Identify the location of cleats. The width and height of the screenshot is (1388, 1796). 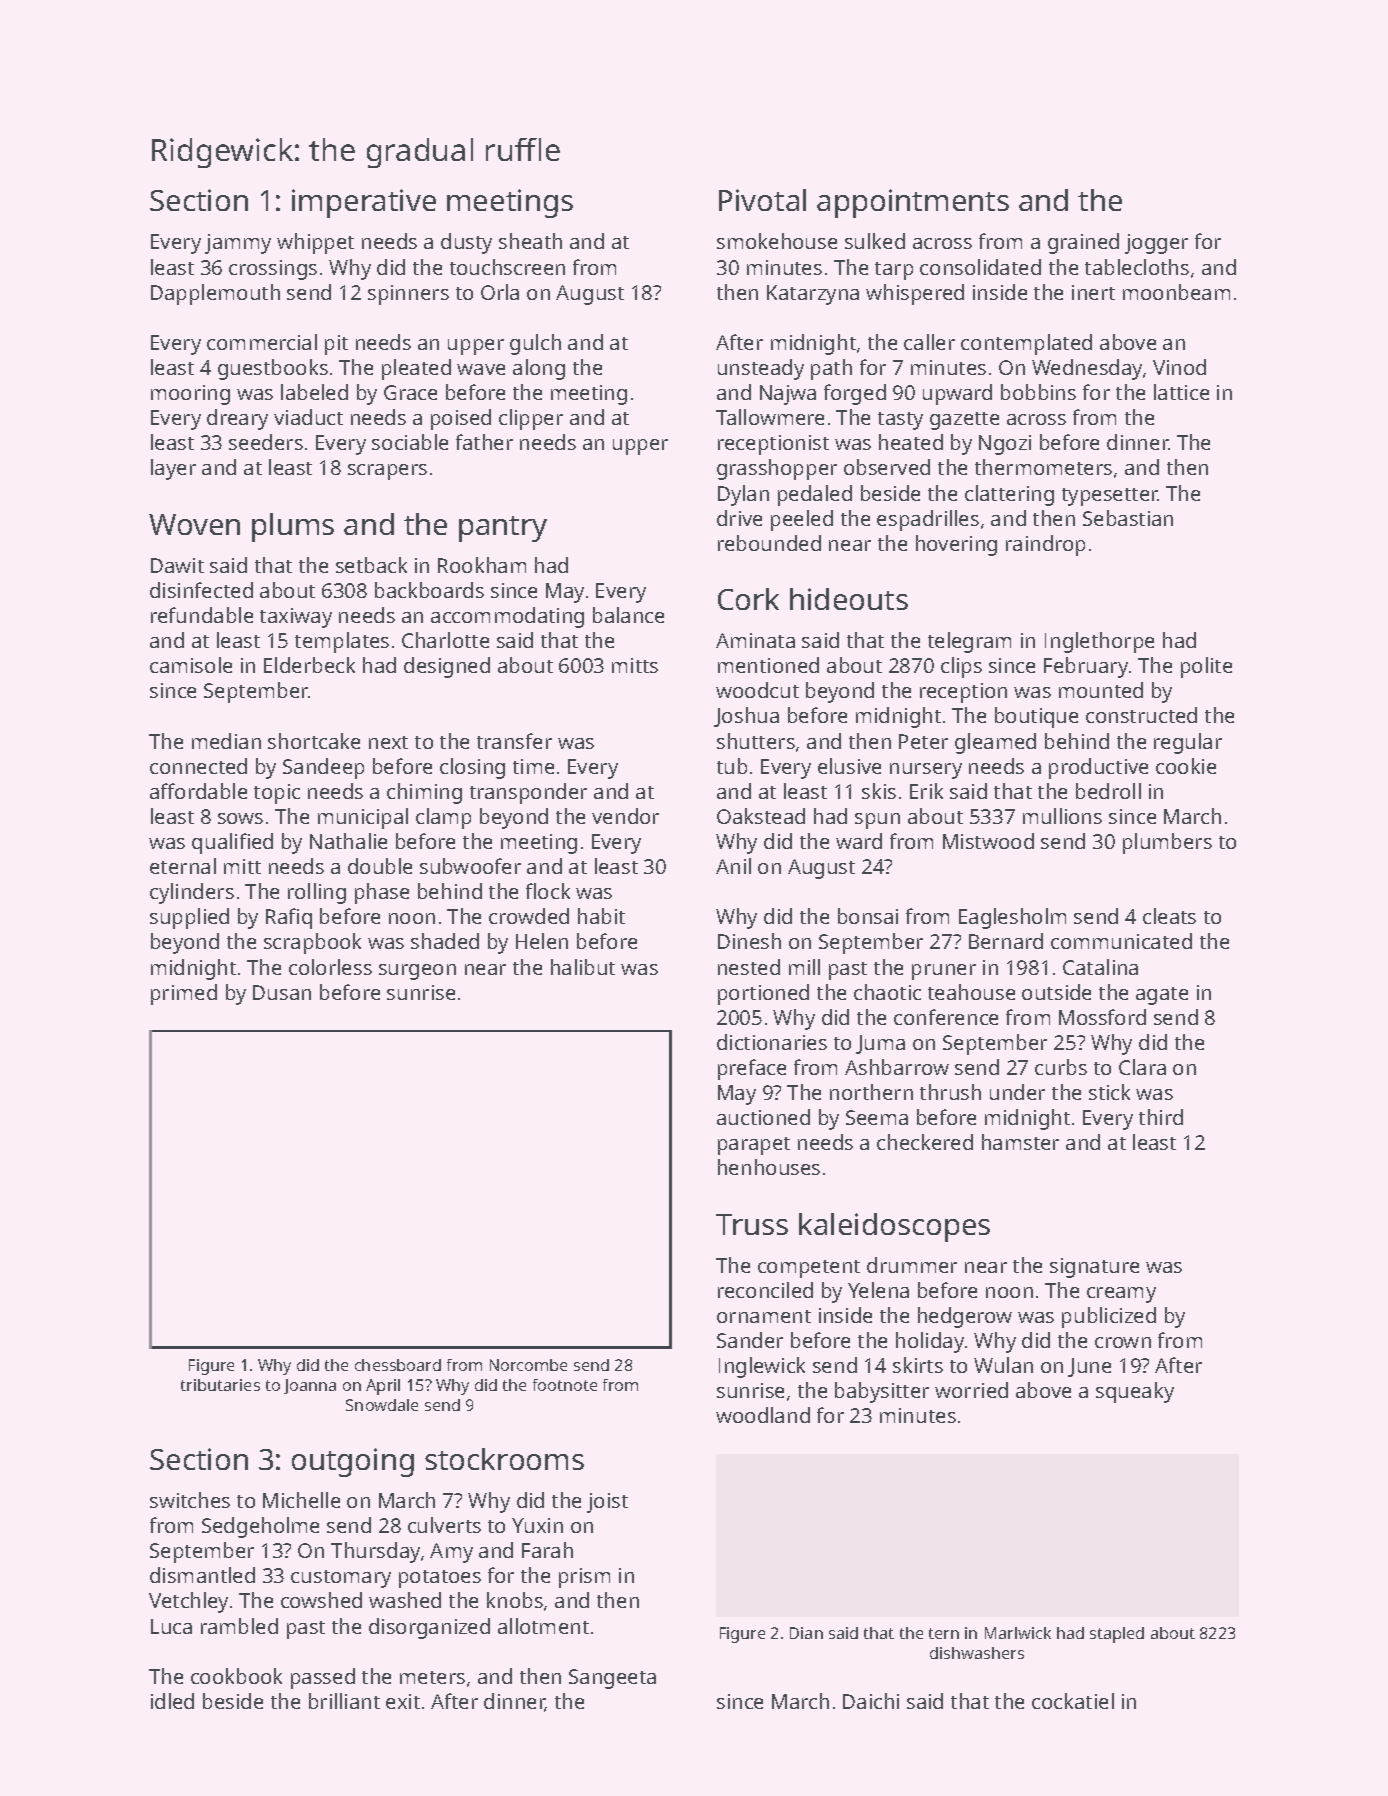
(1169, 916).
